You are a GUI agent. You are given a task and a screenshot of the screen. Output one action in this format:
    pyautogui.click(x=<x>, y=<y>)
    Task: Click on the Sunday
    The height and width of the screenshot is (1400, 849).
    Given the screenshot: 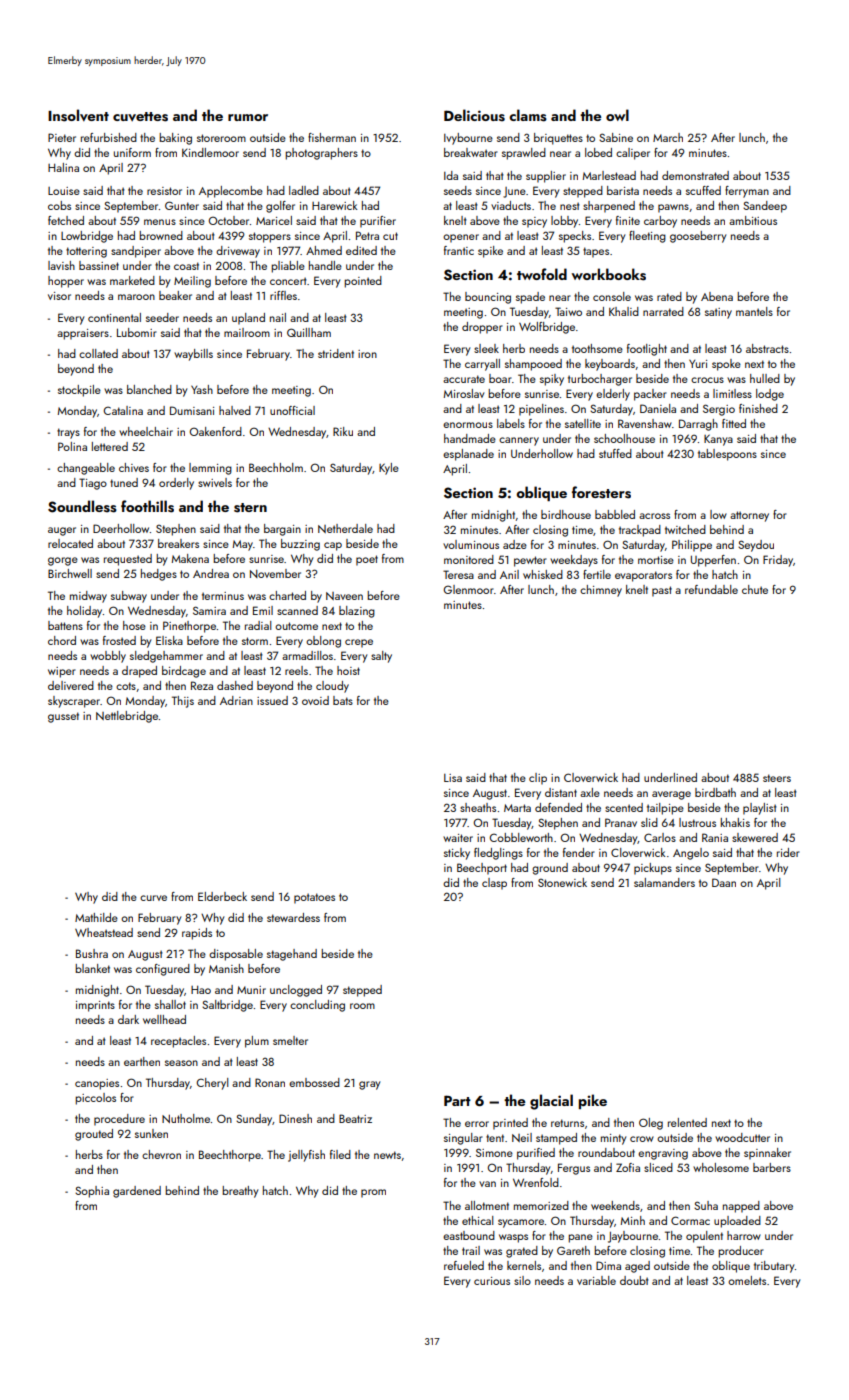 What is the action you would take?
    pyautogui.click(x=254, y=1120)
